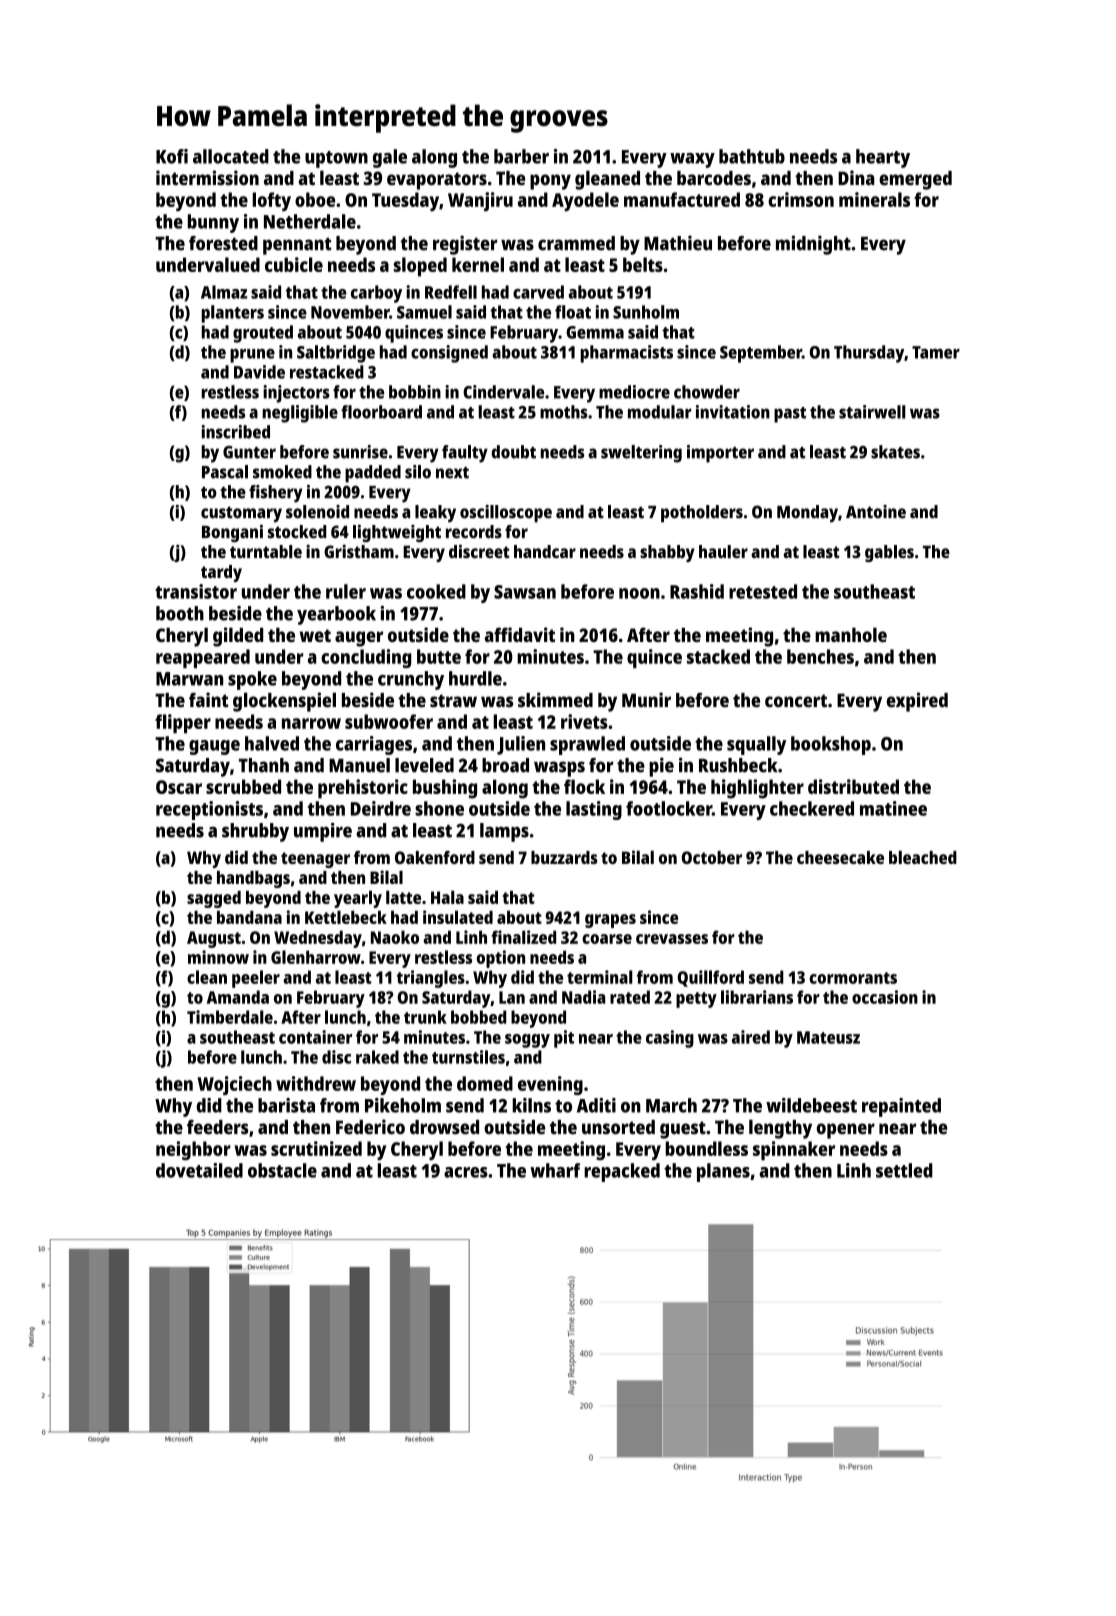  Describe the element at coordinates (555, 1170) in the screenshot. I see `wharf` at that location.
